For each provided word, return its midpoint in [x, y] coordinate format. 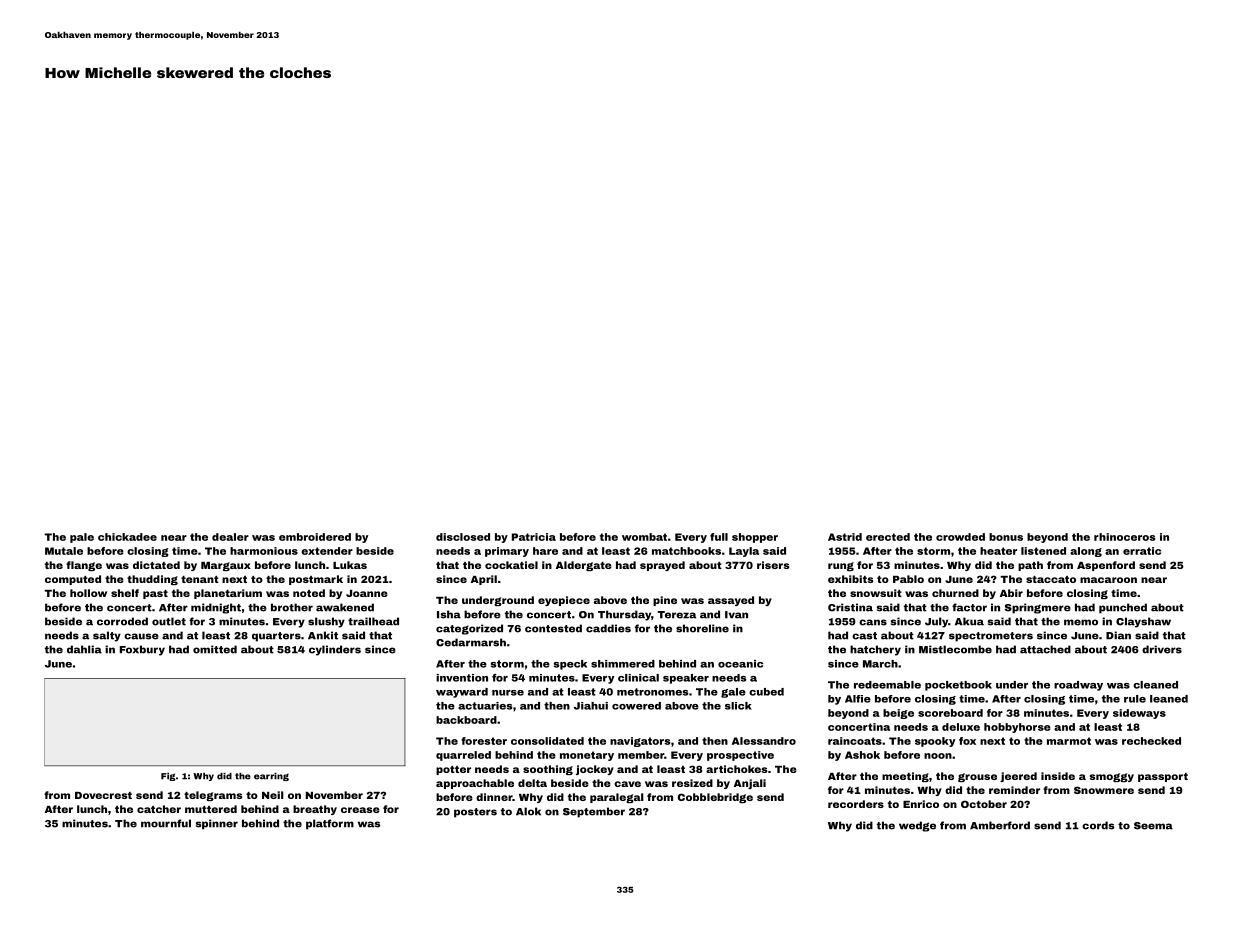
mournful [166, 823]
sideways [1139, 714]
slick [738, 706]
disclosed [463, 537]
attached [1045, 649]
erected [888, 537]
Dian [1118, 635]
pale [82, 538]
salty [107, 636]
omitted [215, 649]
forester [484, 741]
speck [570, 665]
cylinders [335, 650]
